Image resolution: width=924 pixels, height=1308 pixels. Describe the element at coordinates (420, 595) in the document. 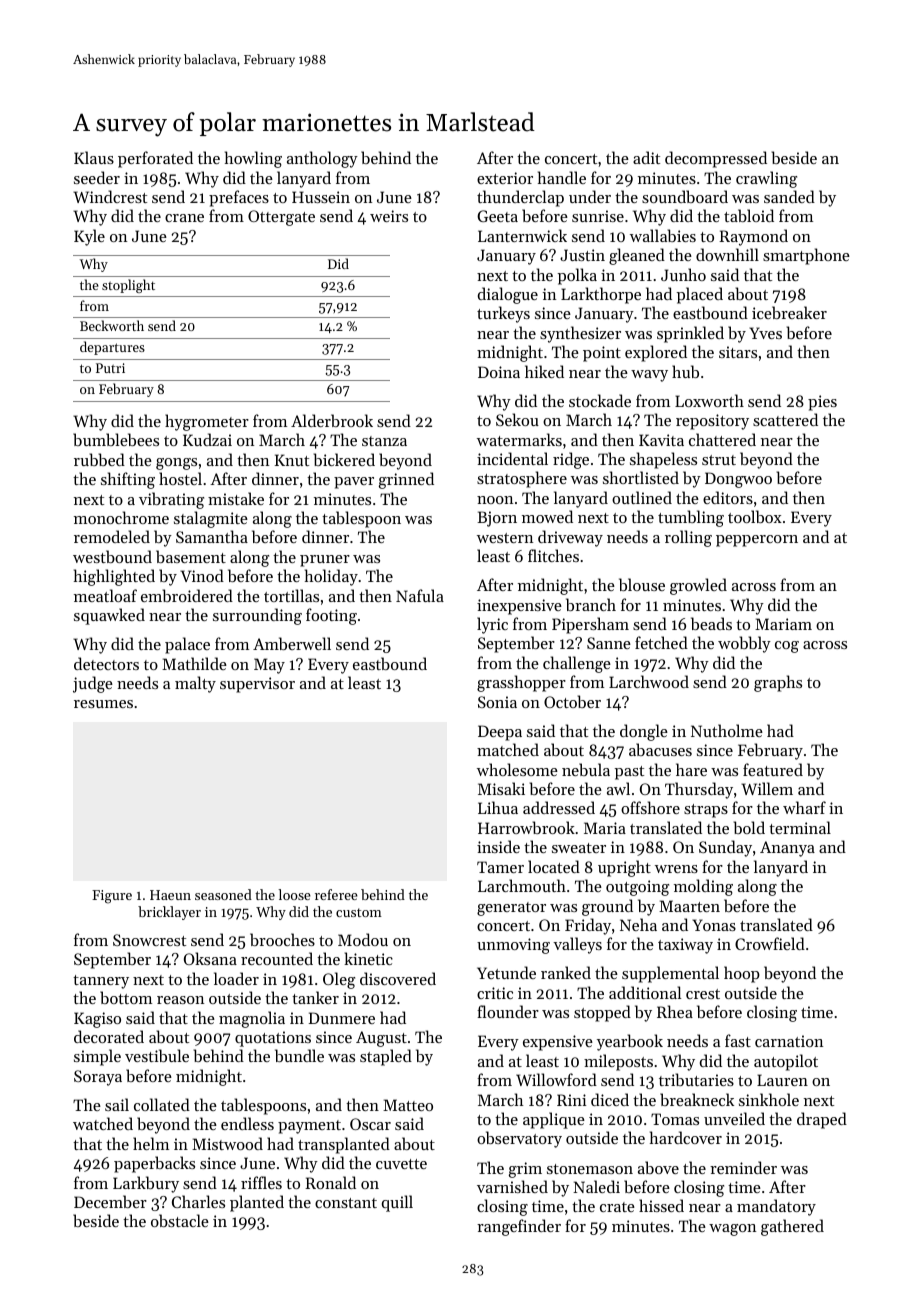

I see `Nafula` at that location.
